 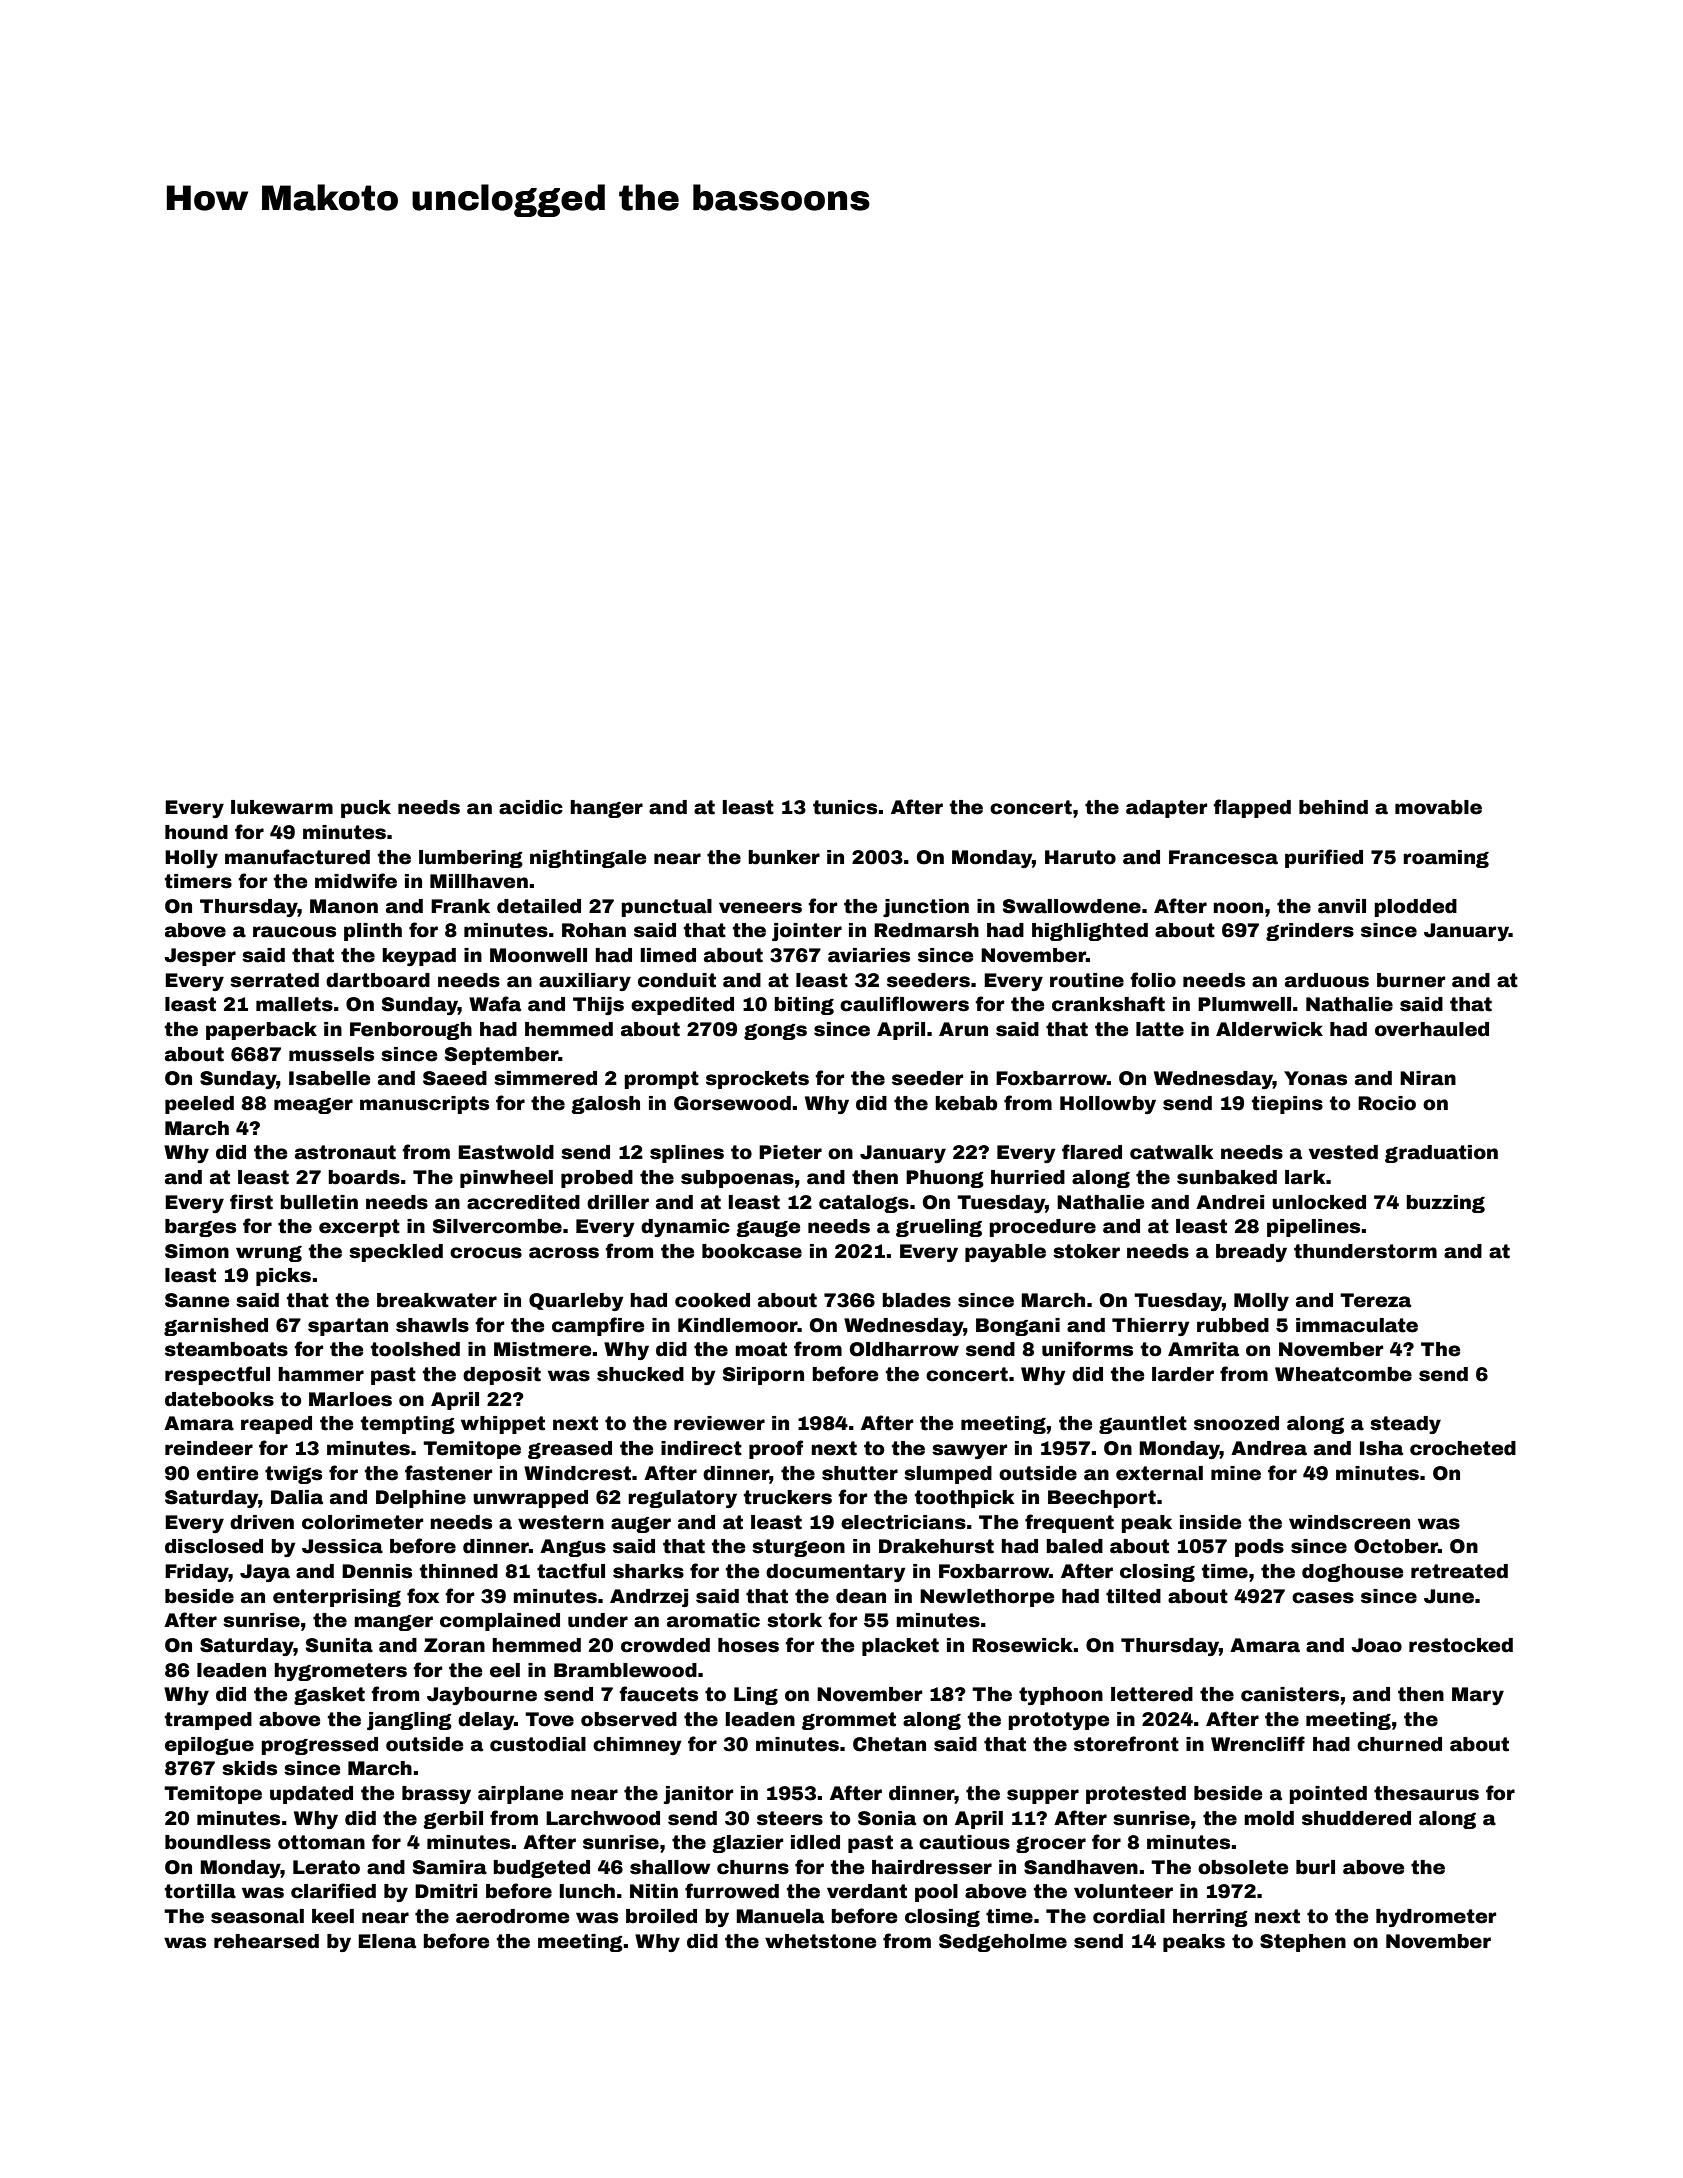 I want to click on crocheted, so click(x=1463, y=1448).
